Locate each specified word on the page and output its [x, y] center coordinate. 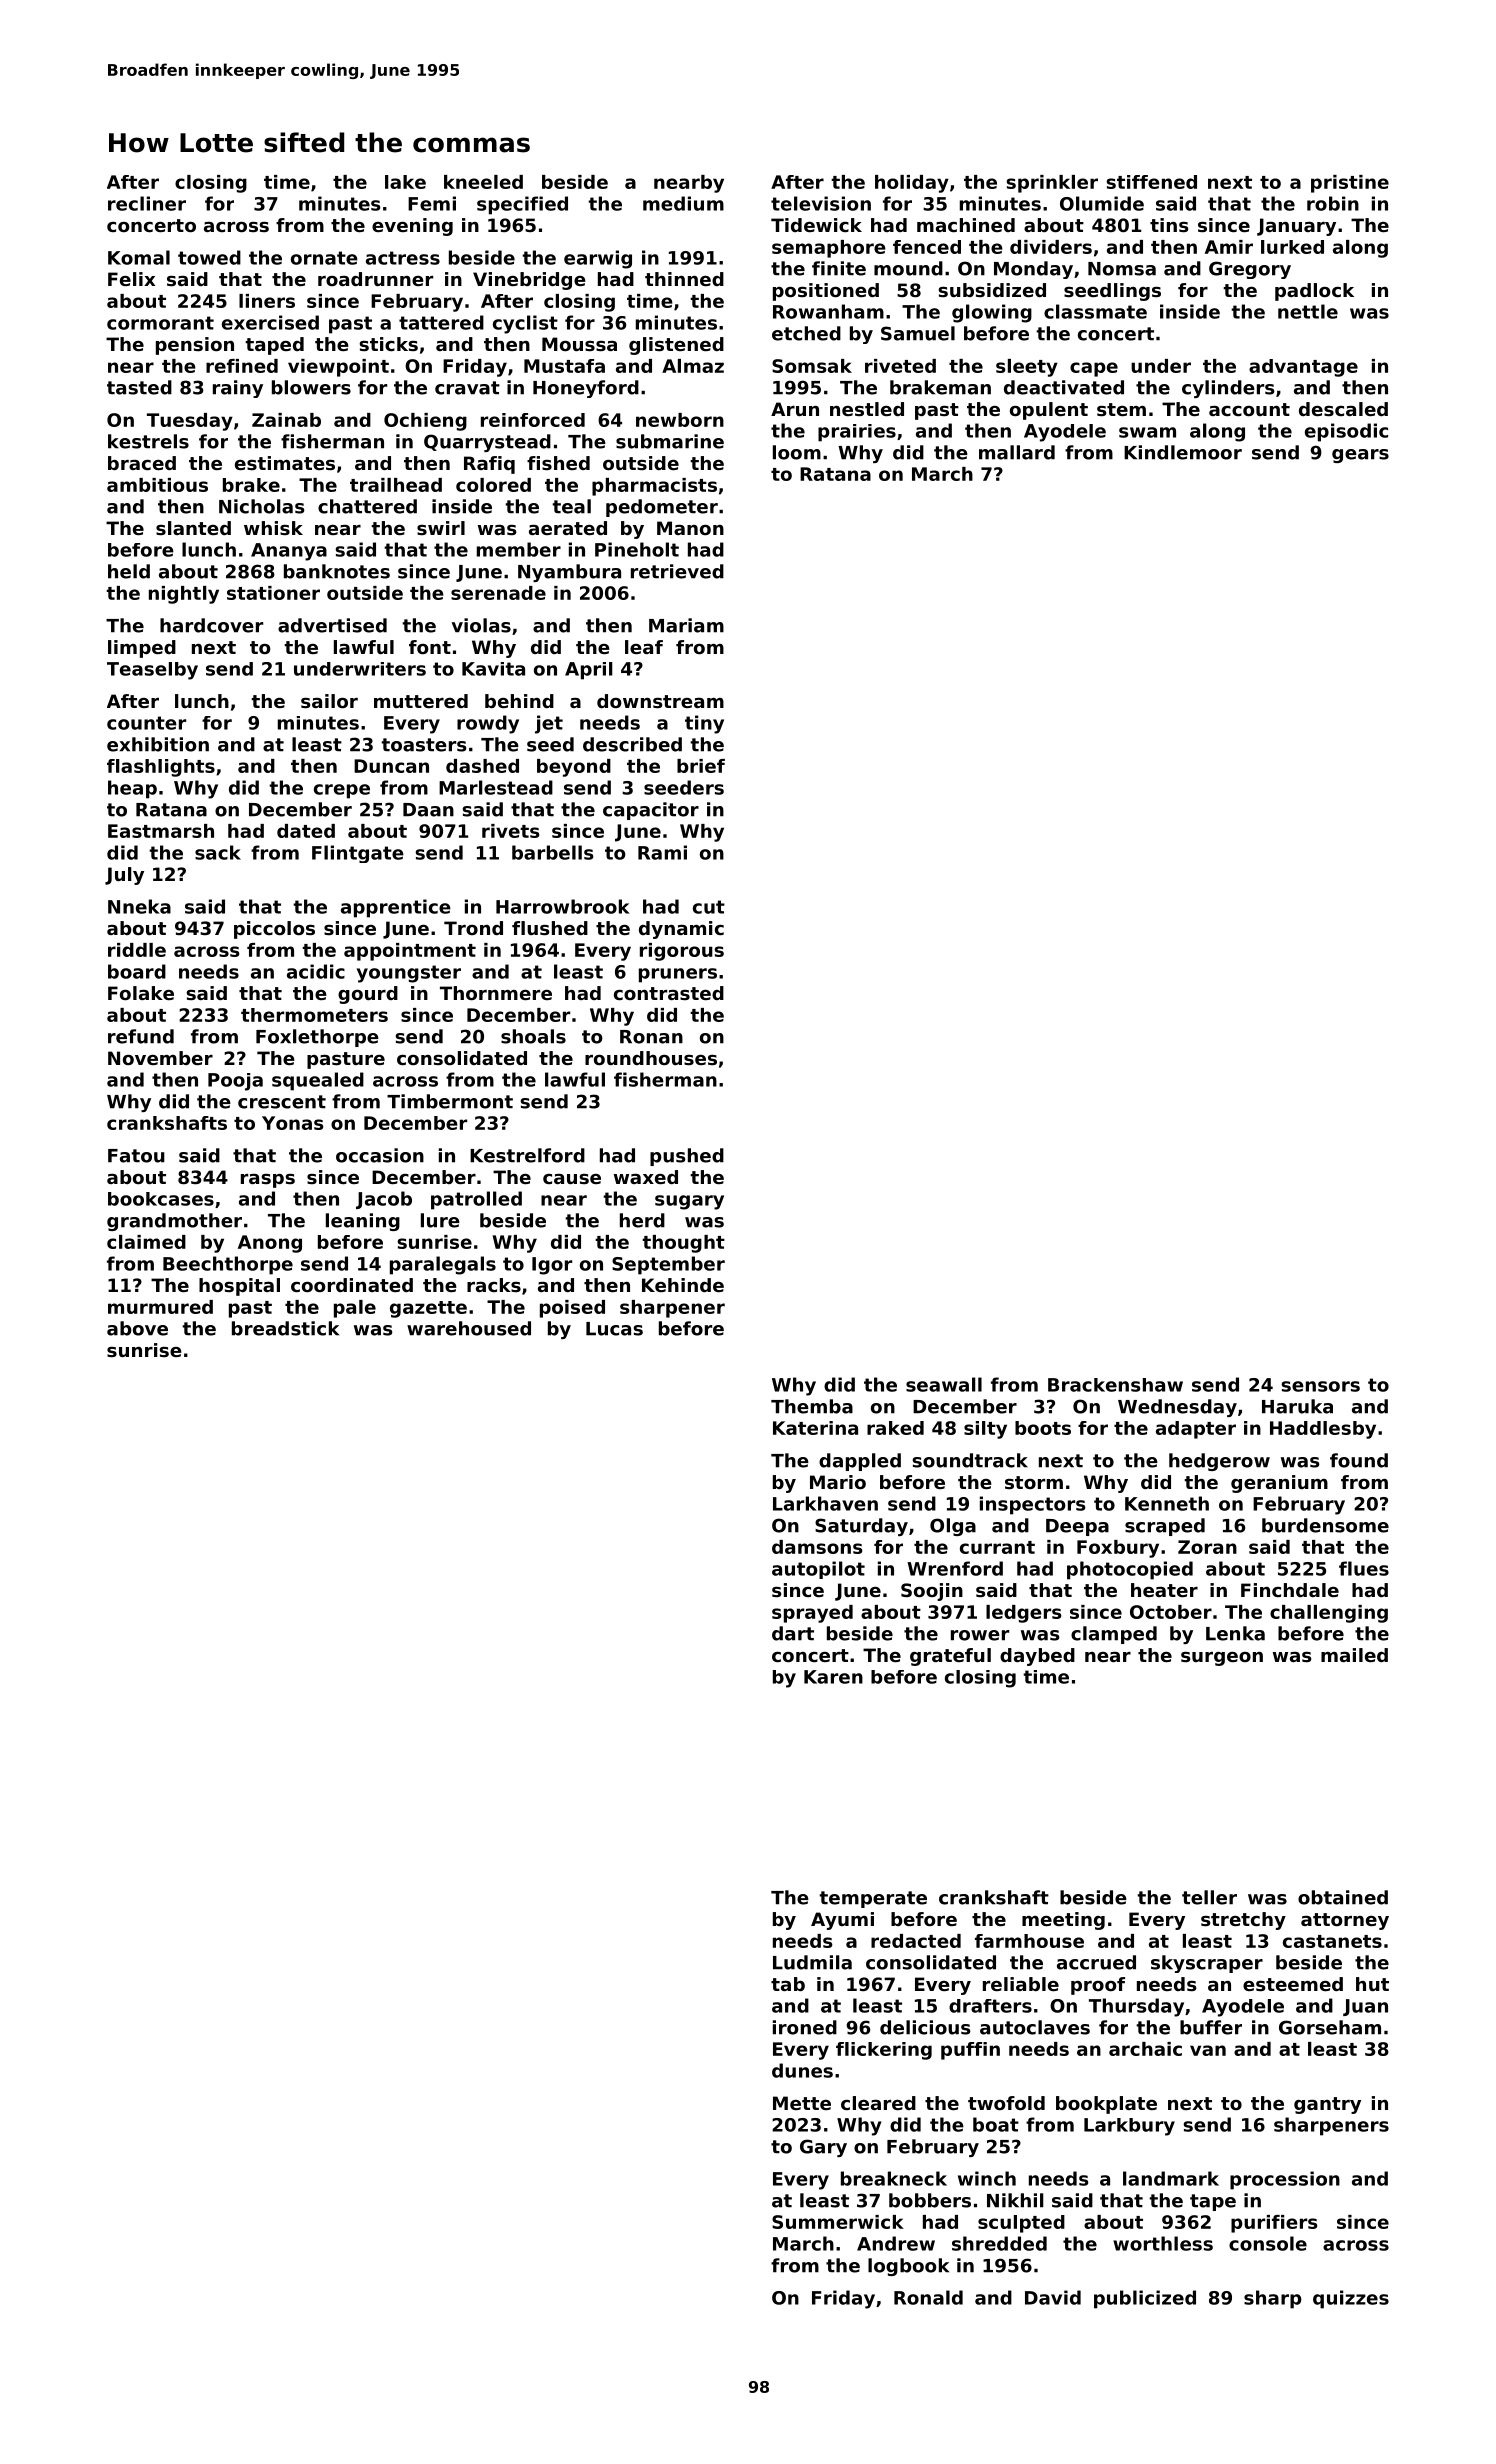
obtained [1343, 1897]
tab [788, 1984]
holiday [912, 184]
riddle [137, 950]
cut [709, 907]
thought [683, 1244]
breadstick [285, 1328]
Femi [432, 203]
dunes [802, 2070]
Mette [802, 2103]
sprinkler [1052, 184]
